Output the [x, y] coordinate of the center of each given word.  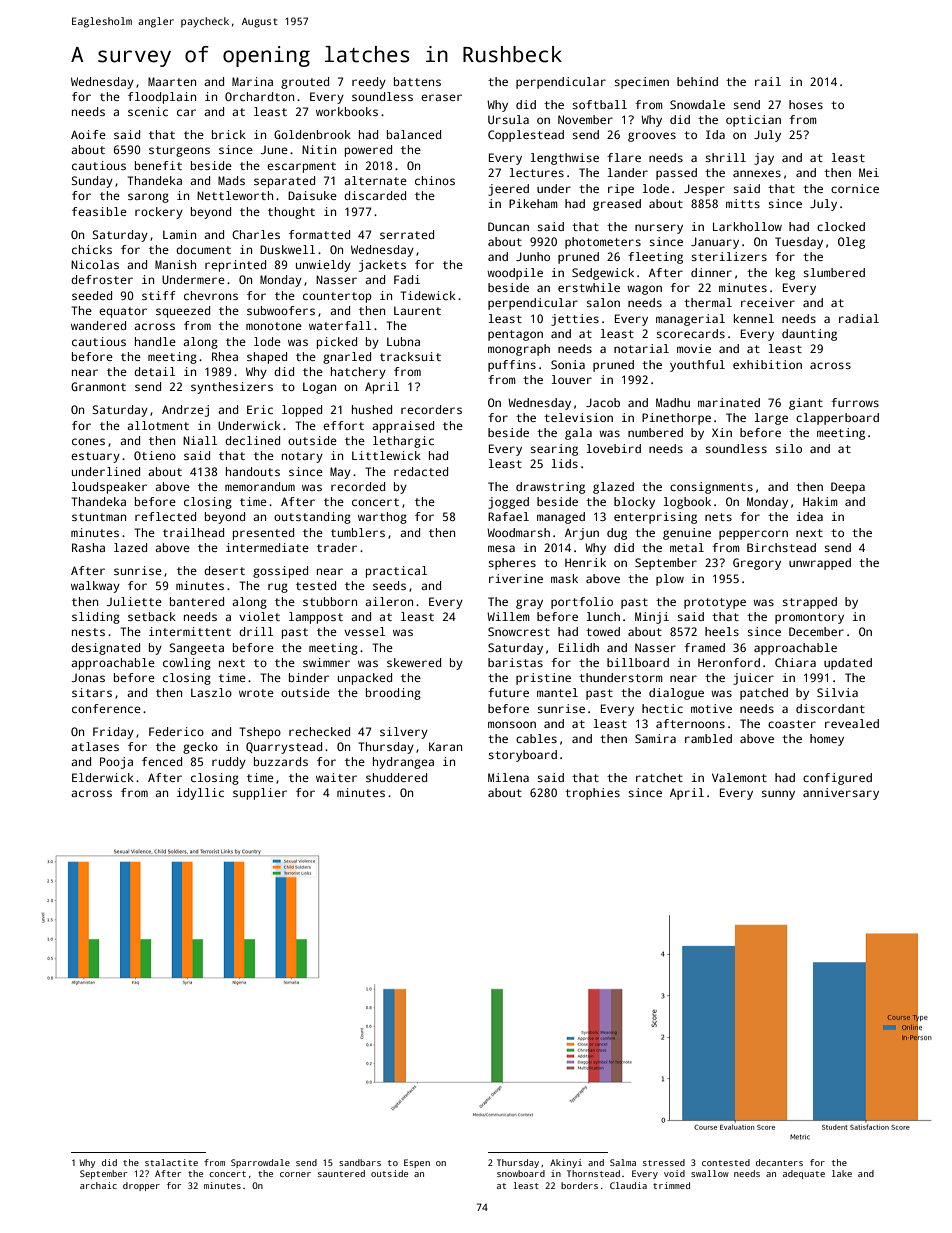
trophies [592, 794]
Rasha [88, 547]
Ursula [508, 119]
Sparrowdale [260, 1163]
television [578, 417]
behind [697, 81]
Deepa [848, 488]
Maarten [172, 81]
